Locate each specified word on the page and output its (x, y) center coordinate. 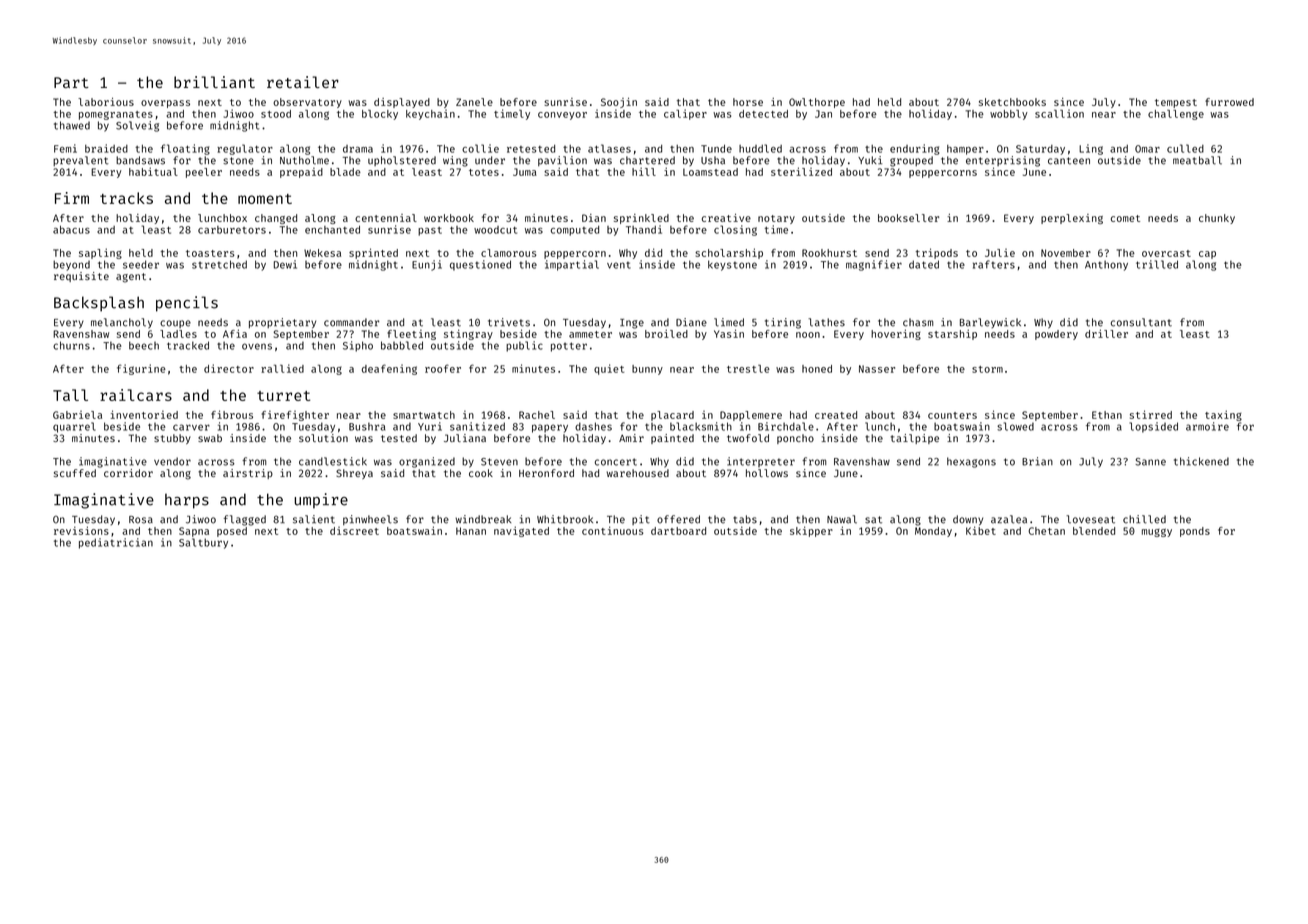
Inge (632, 324)
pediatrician (116, 543)
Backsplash (99, 304)
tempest (1176, 103)
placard (672, 416)
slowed (1015, 426)
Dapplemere (751, 416)
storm (987, 369)
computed (575, 231)
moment (265, 199)
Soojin (619, 103)
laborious (106, 102)
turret (283, 396)
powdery (1056, 335)
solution (323, 438)
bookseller (908, 218)
